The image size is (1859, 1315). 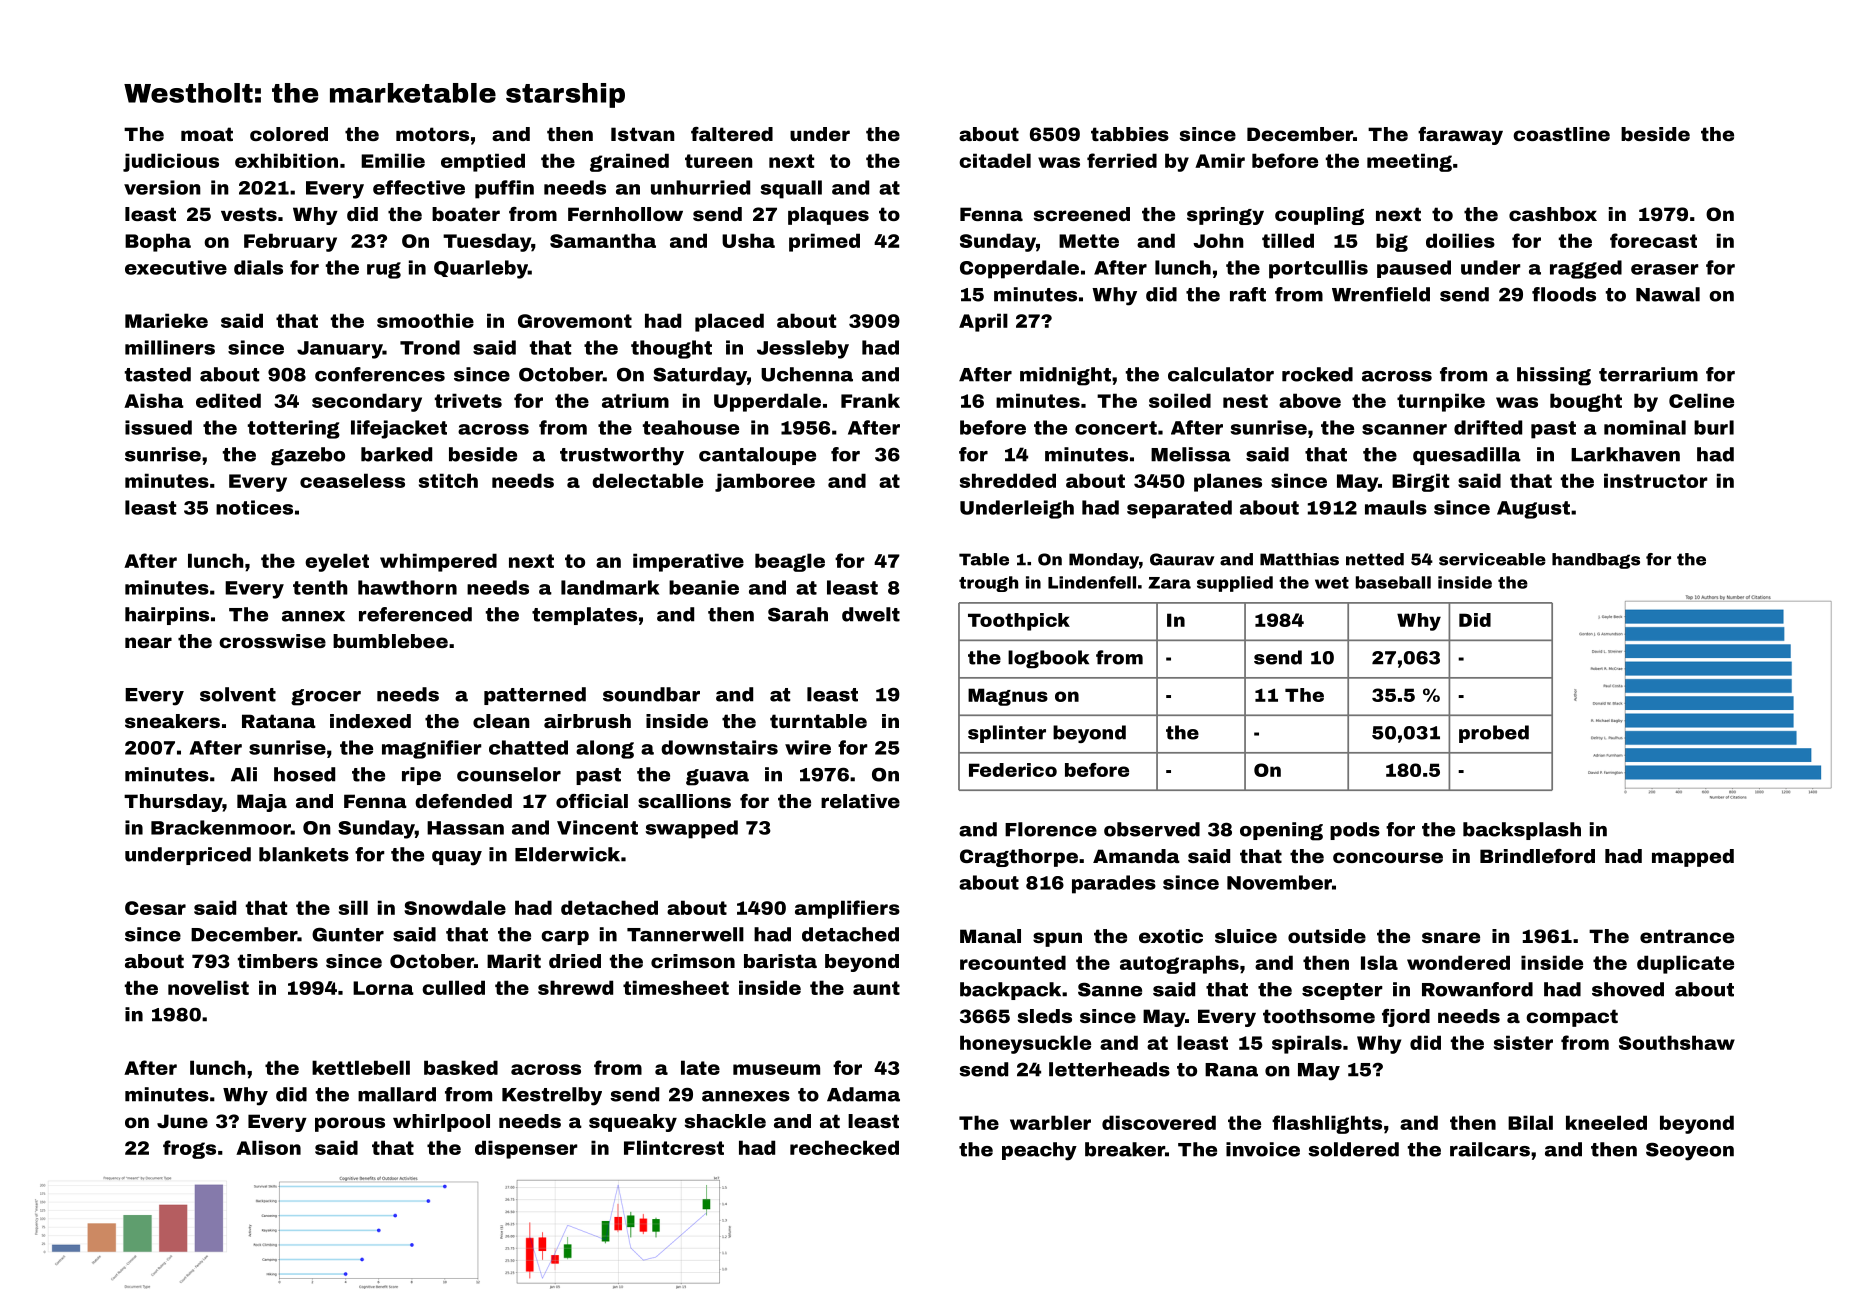 I want to click on Birgit, so click(x=1420, y=482).
